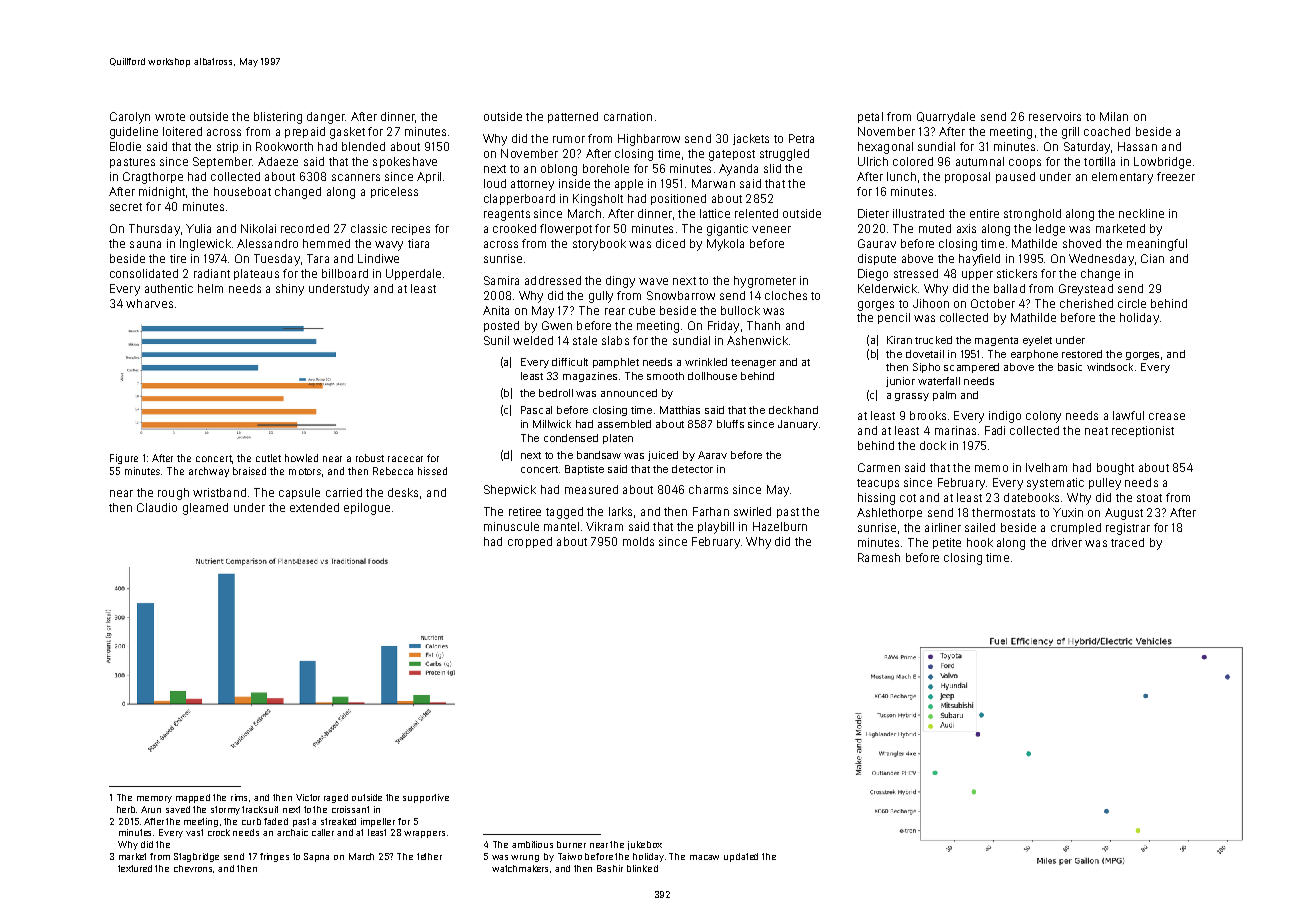  I want to click on Thanh, so click(763, 325).
